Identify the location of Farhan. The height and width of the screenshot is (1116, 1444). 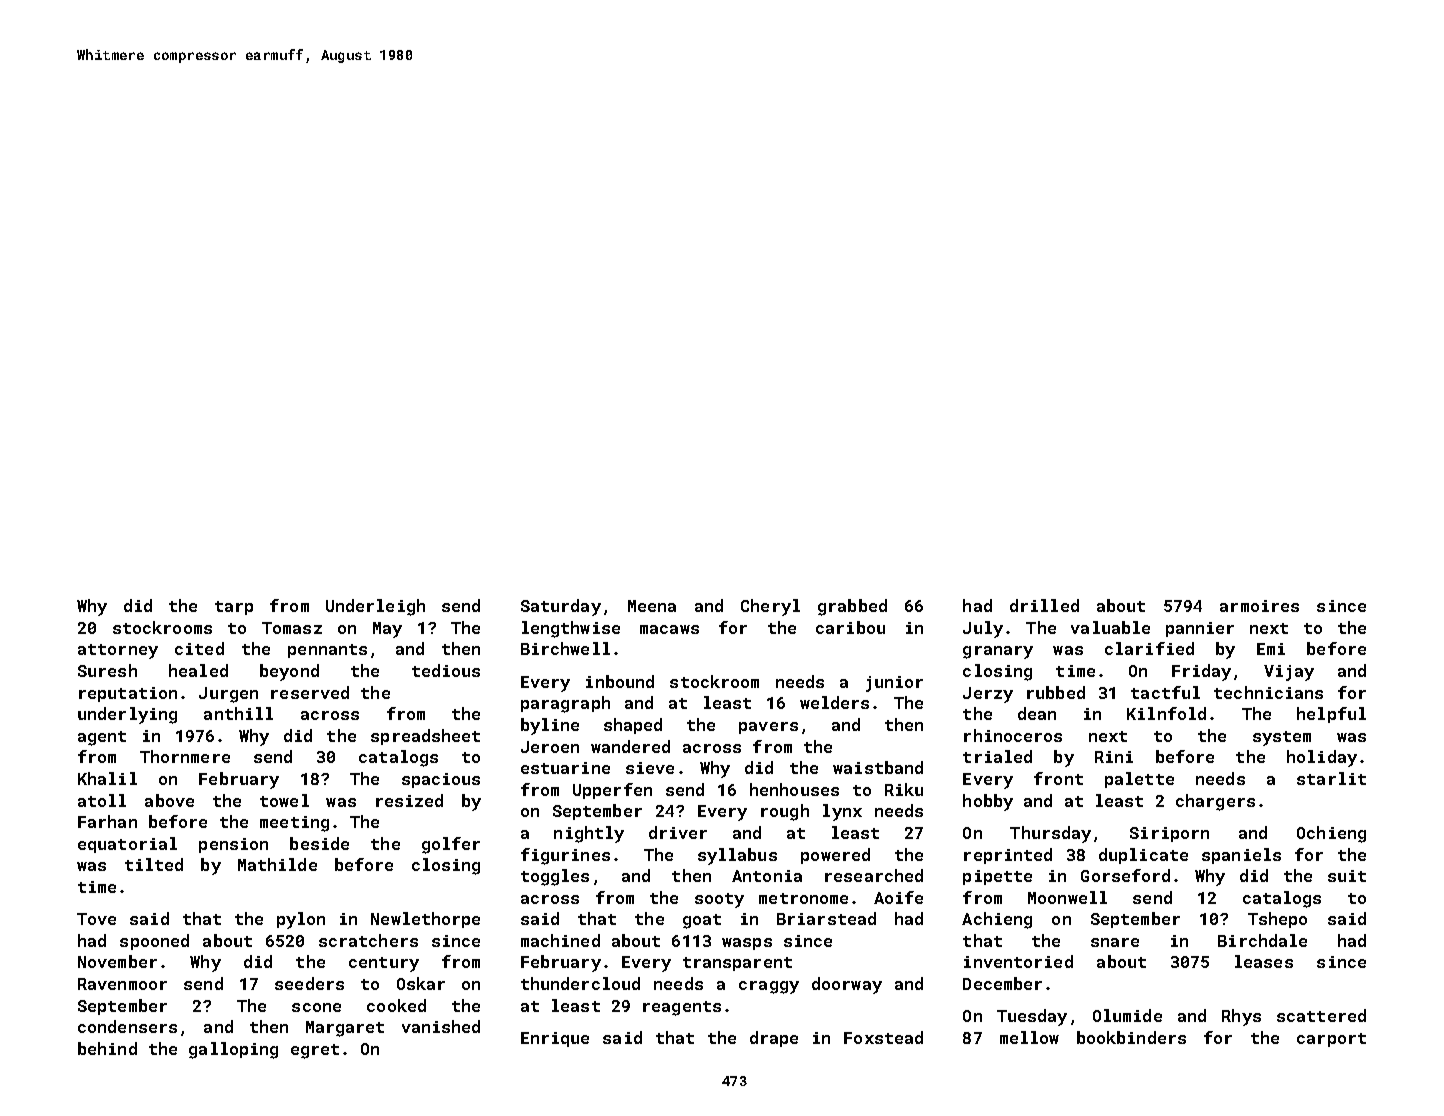
(107, 821).
